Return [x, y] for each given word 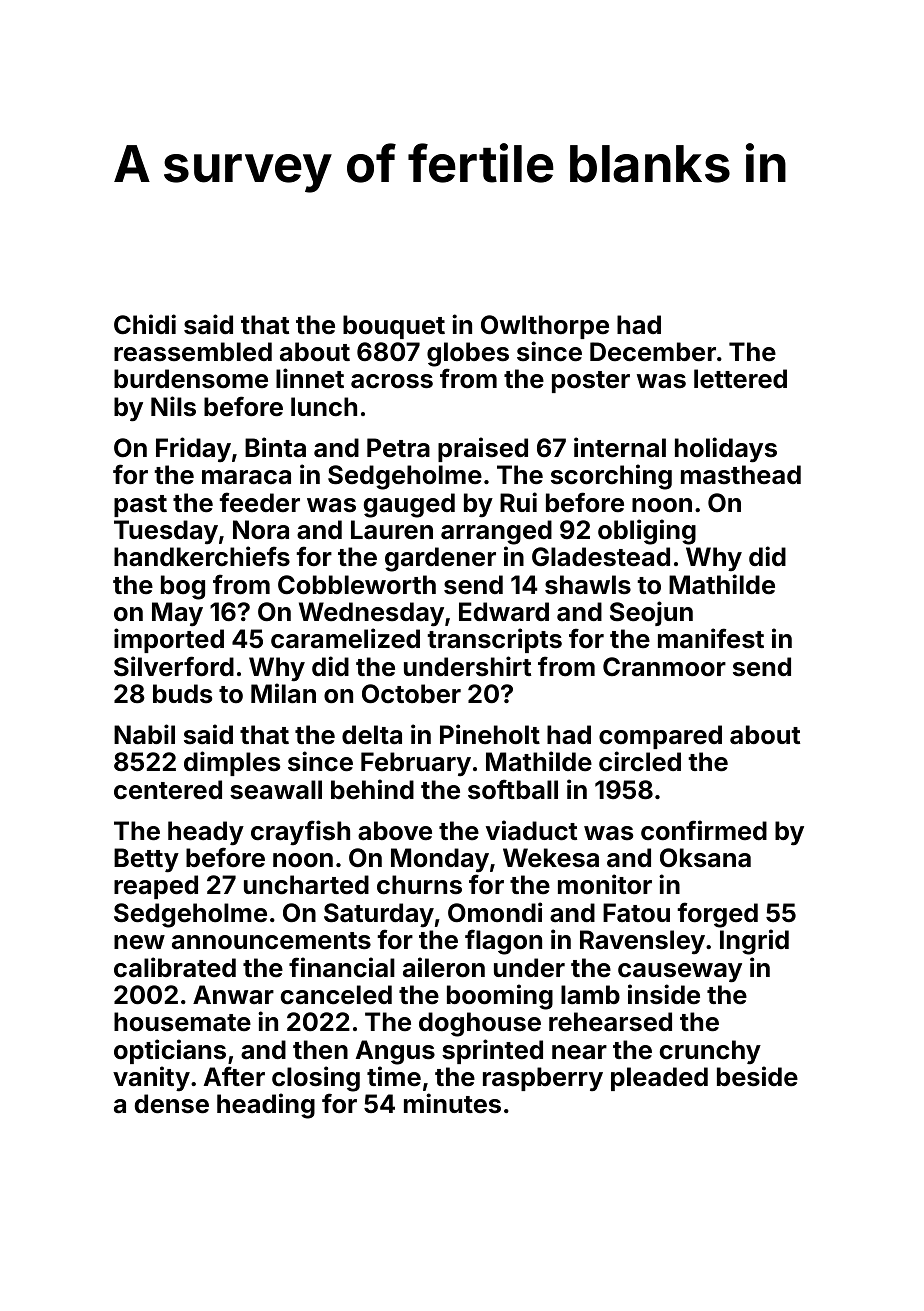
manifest [711, 638]
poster [591, 382]
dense [172, 1104]
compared [660, 737]
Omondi [495, 912]
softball [513, 789]
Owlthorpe [545, 327]
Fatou [636, 912]
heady [206, 833]
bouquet [394, 327]
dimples [232, 763]
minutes [452, 1103]
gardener [440, 559]
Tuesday [166, 532]
